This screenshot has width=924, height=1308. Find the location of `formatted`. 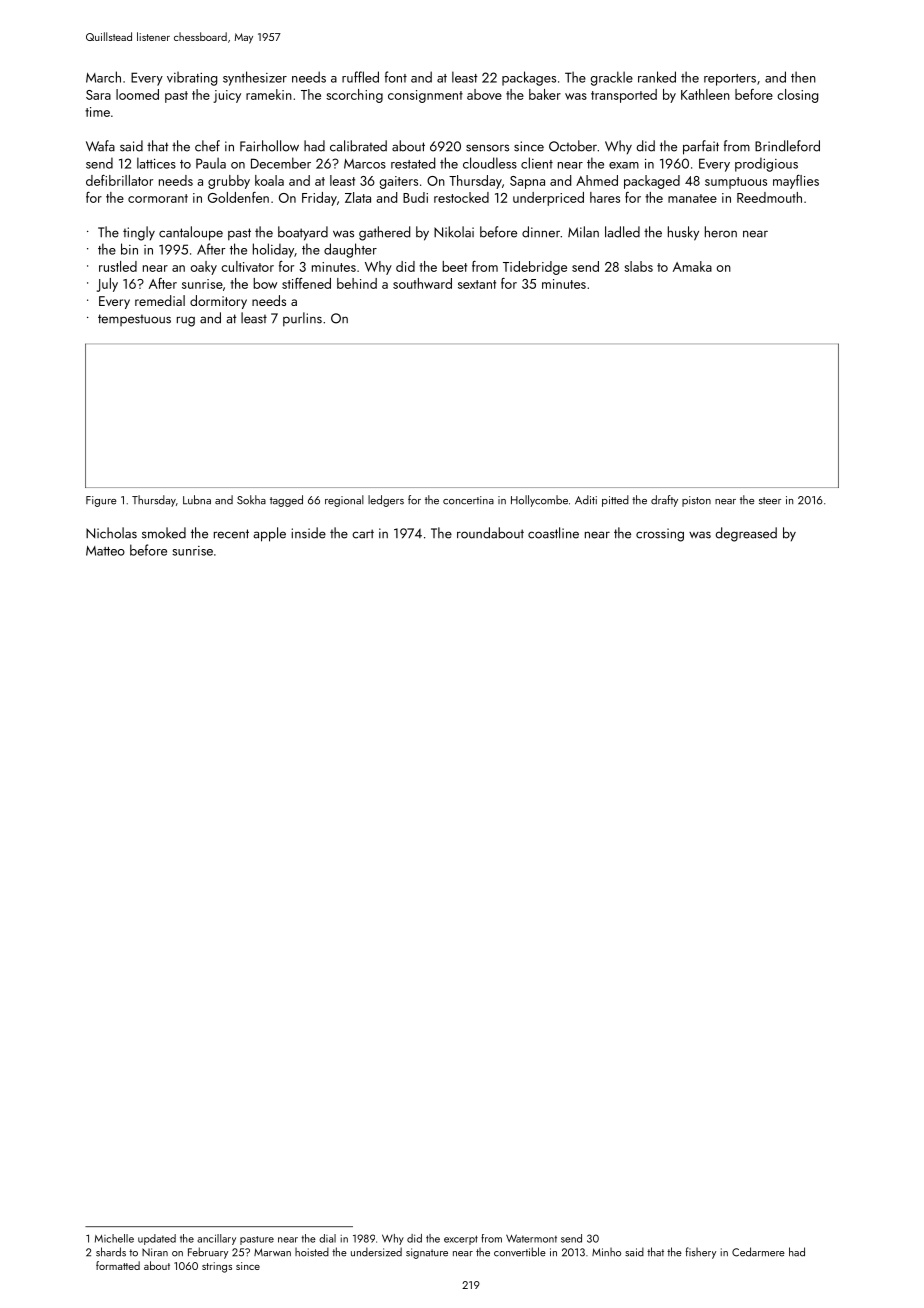

formatted is located at coordinates (118, 1265).
